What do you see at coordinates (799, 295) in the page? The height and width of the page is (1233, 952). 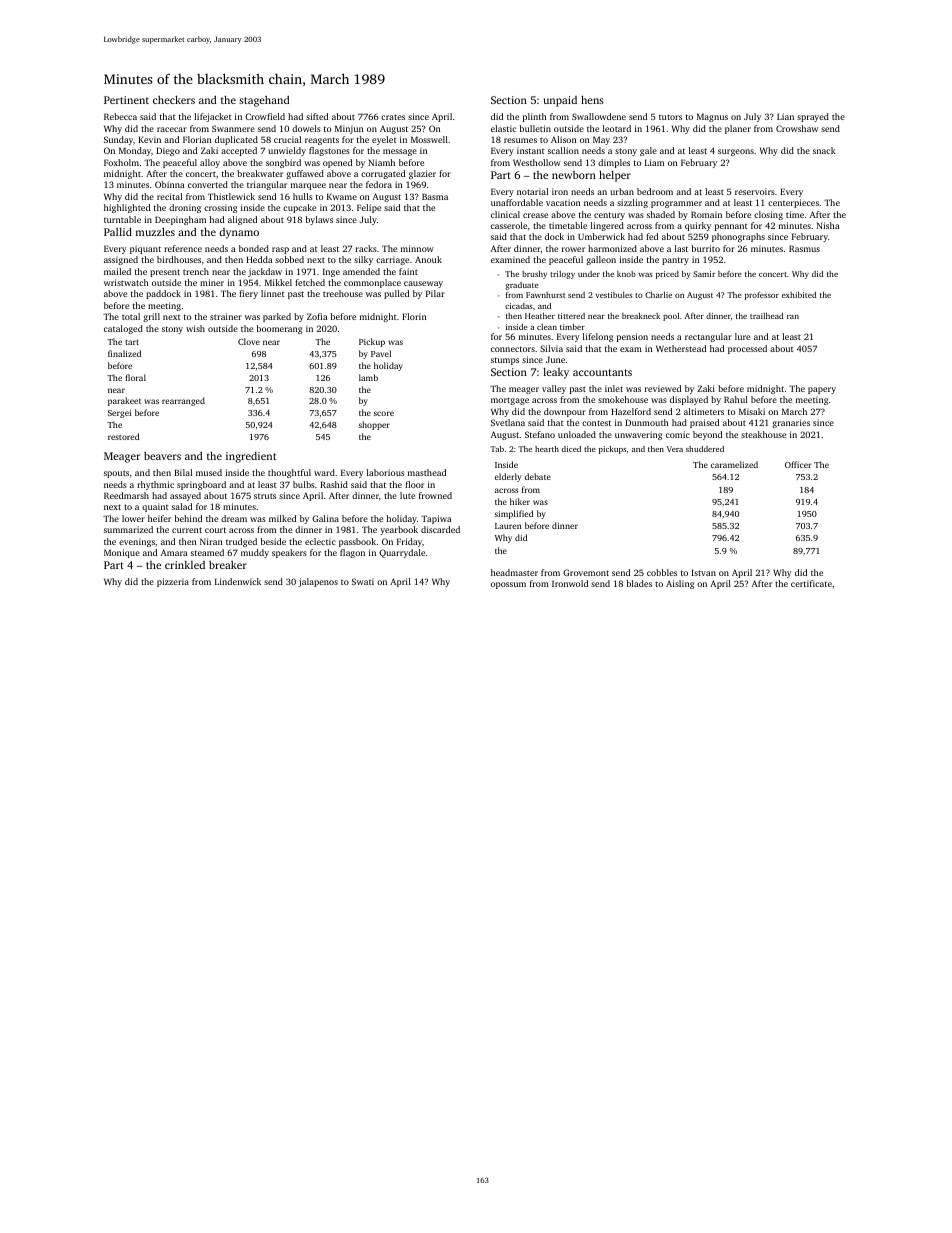 I see `exhibited` at bounding box center [799, 295].
